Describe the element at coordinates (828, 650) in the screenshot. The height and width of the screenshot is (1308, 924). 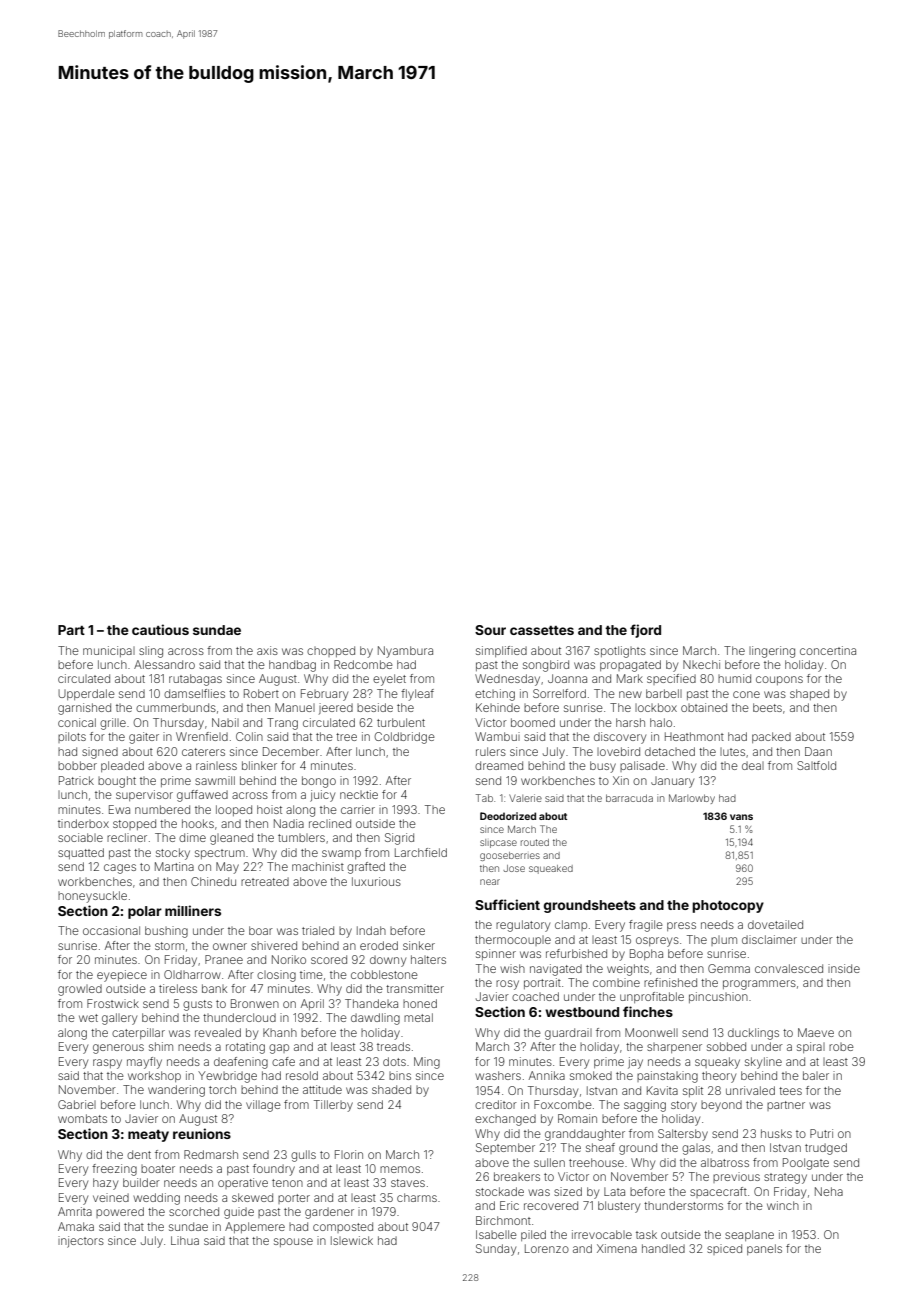
I see `concertina` at that location.
